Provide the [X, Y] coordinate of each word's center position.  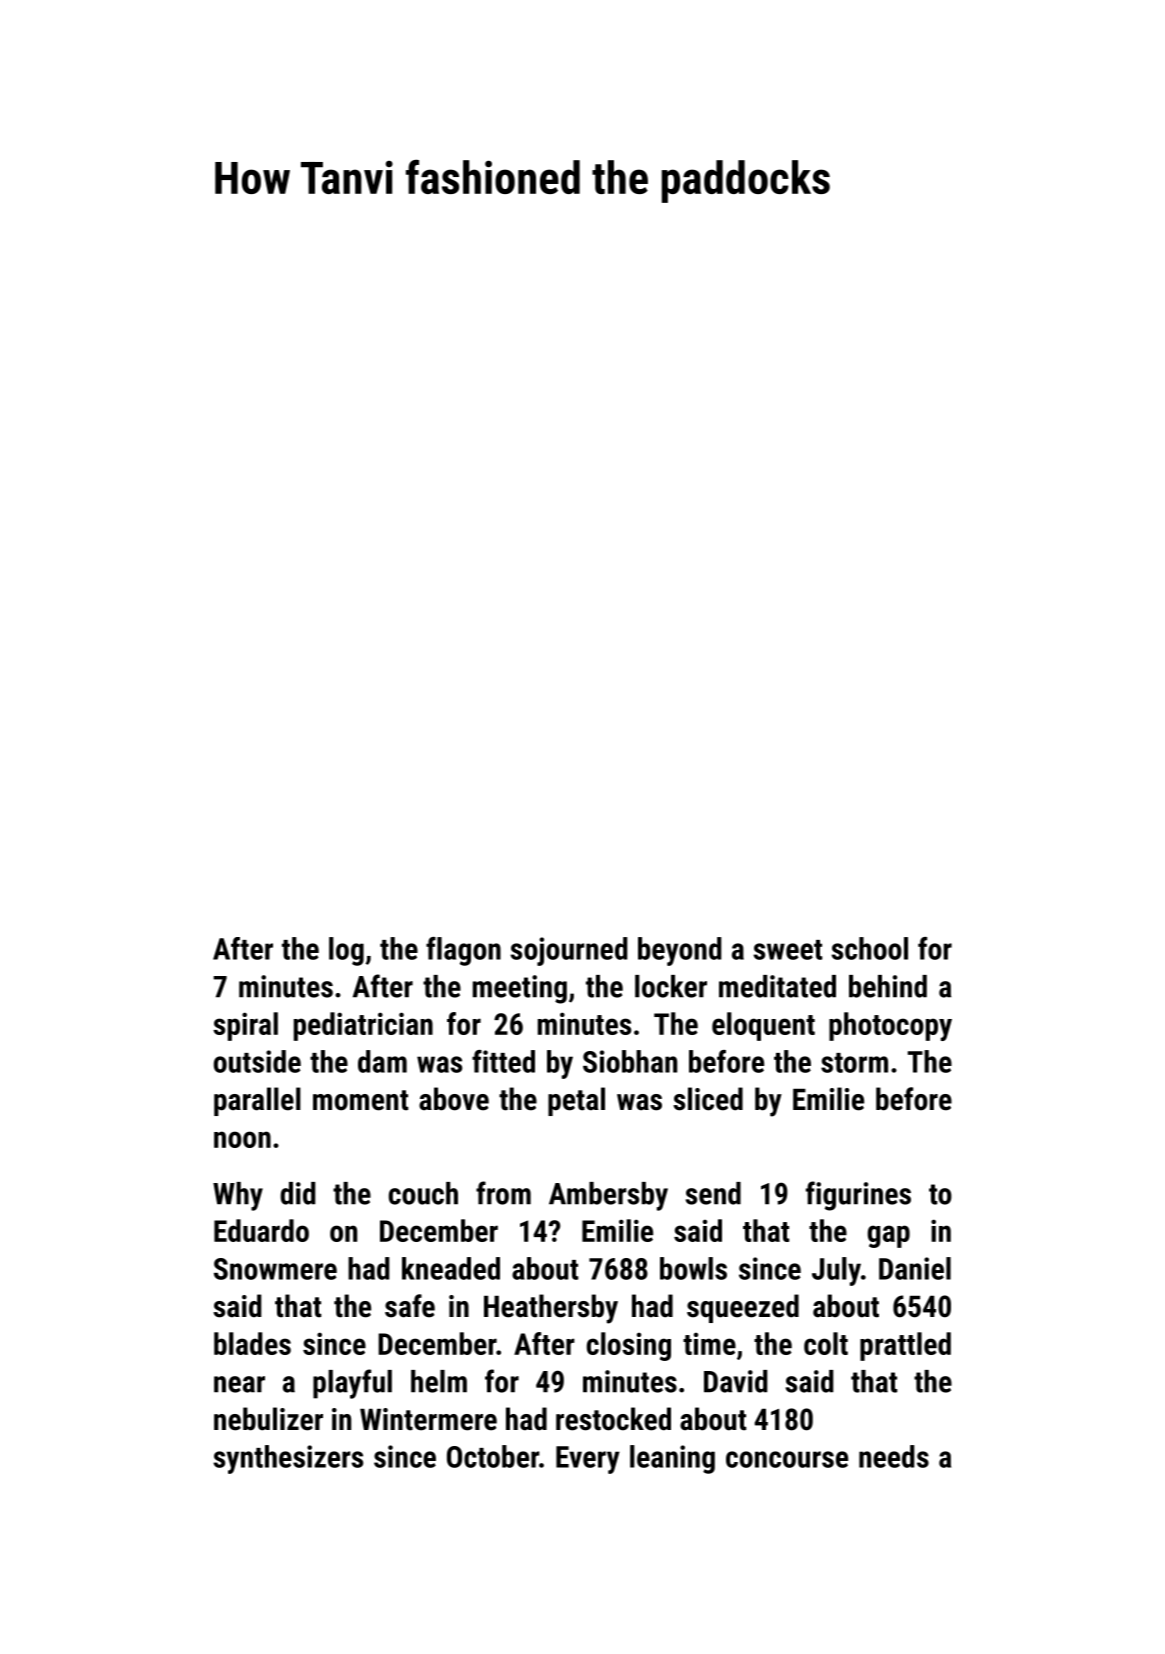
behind [888, 986]
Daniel [915, 1268]
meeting [520, 989]
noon [242, 1139]
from [503, 1193]
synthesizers [288, 1459]
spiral [245, 1026]
